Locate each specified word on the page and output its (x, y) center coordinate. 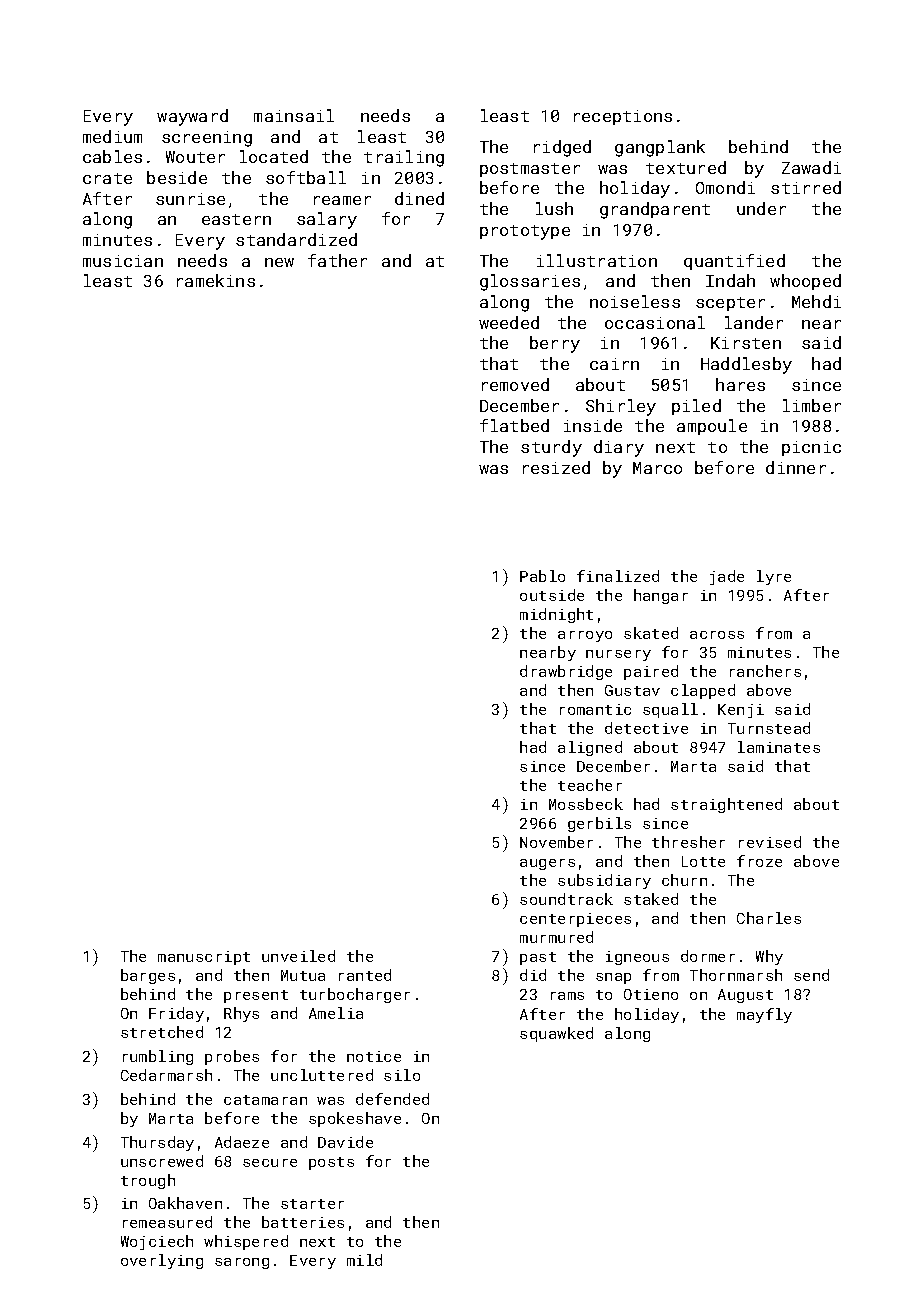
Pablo (542, 576)
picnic (811, 448)
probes (232, 1057)
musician (123, 261)
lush (554, 208)
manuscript (204, 958)
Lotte (703, 861)
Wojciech (157, 1242)
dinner (796, 467)
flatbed (514, 425)
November (556, 842)
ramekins (216, 280)
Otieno (651, 994)
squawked (556, 1034)
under (761, 208)
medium (112, 136)
